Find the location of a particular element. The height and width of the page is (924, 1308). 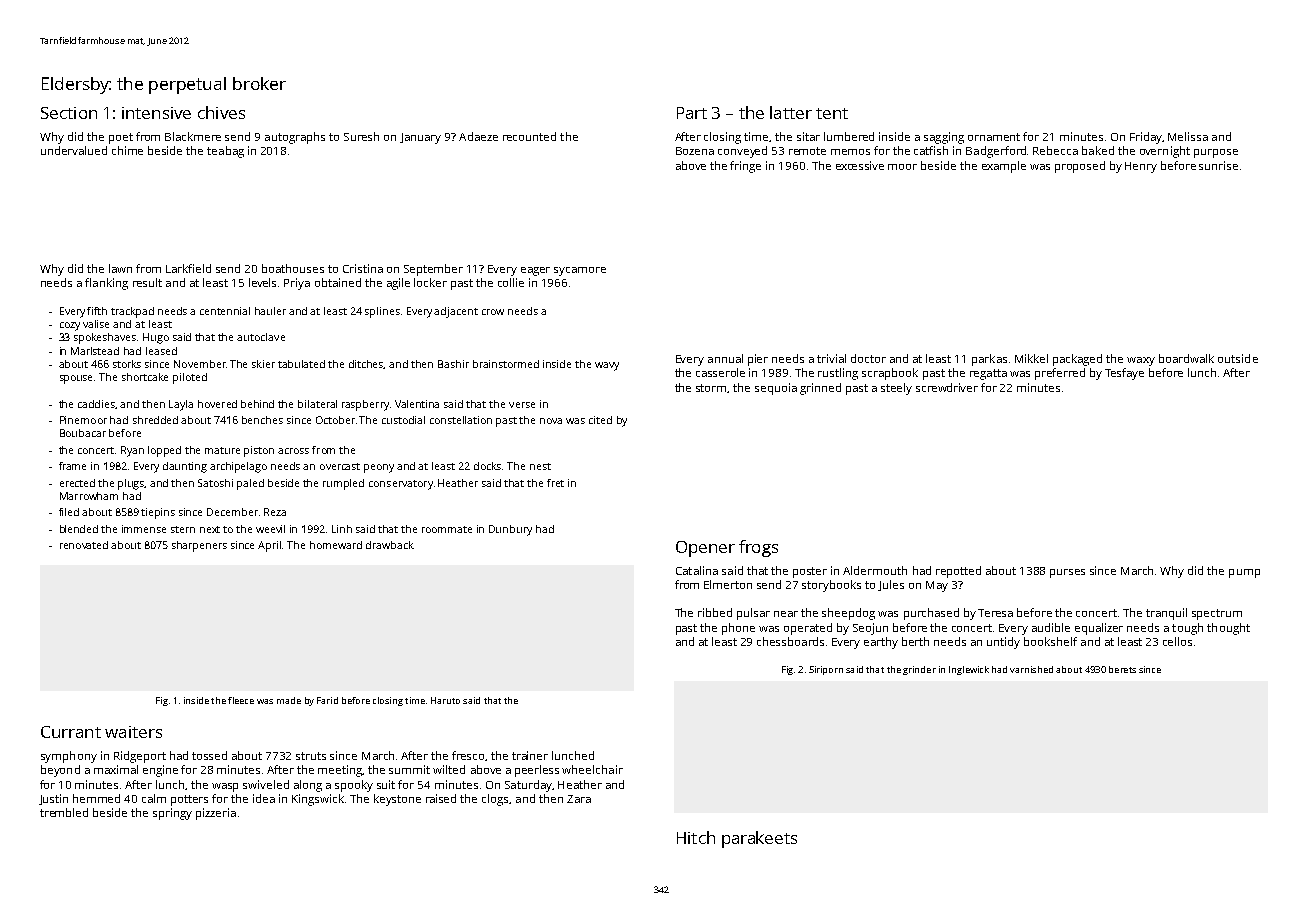

frogs is located at coordinates (758, 548).
